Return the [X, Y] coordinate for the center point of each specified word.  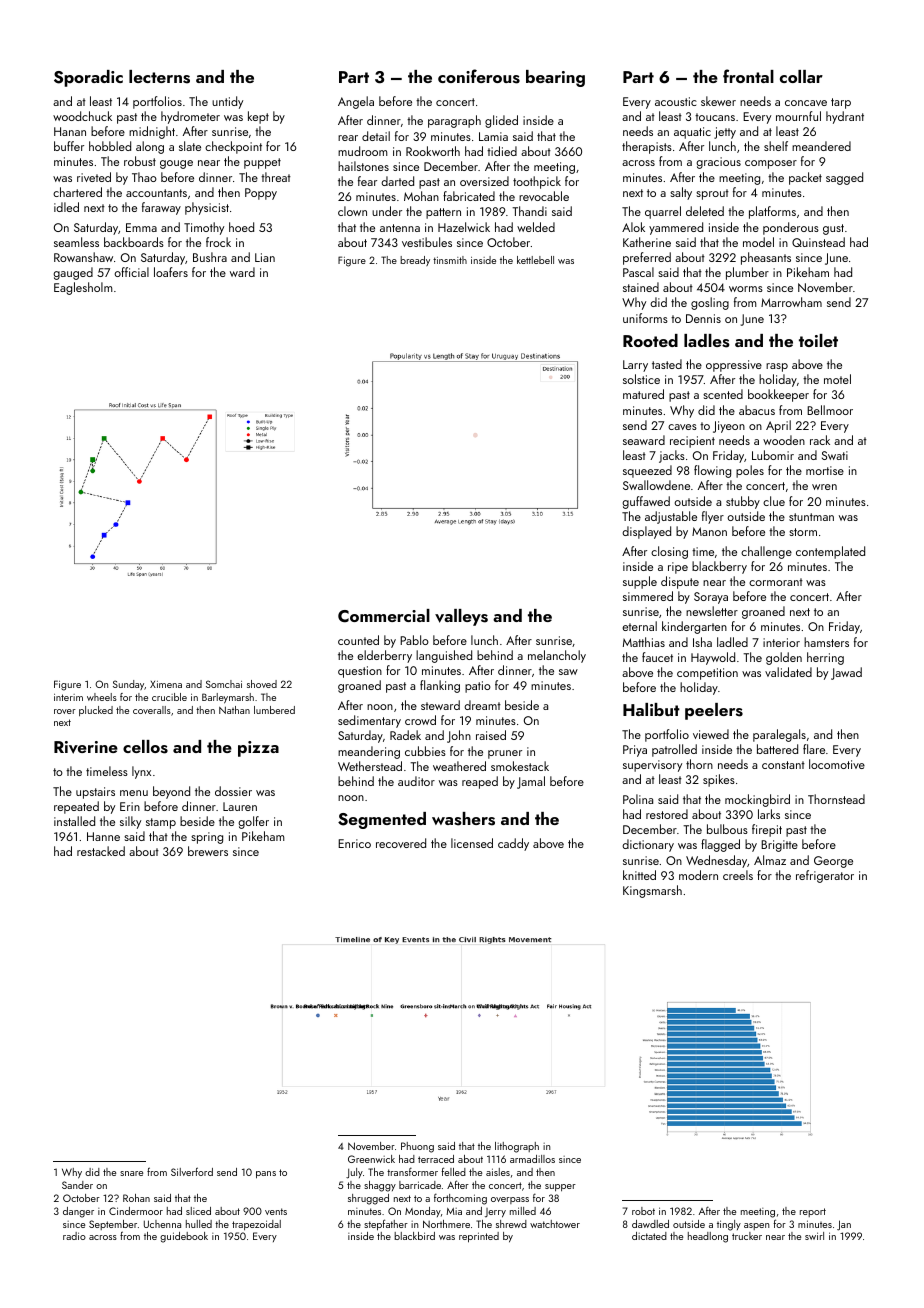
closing [669, 552]
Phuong [417, 1147]
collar [801, 76]
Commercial [384, 616]
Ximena [166, 684]
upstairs [95, 793]
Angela [356, 102]
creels [738, 875]
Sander [77, 1185]
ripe [678, 568]
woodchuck [82, 116]
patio [478, 687]
